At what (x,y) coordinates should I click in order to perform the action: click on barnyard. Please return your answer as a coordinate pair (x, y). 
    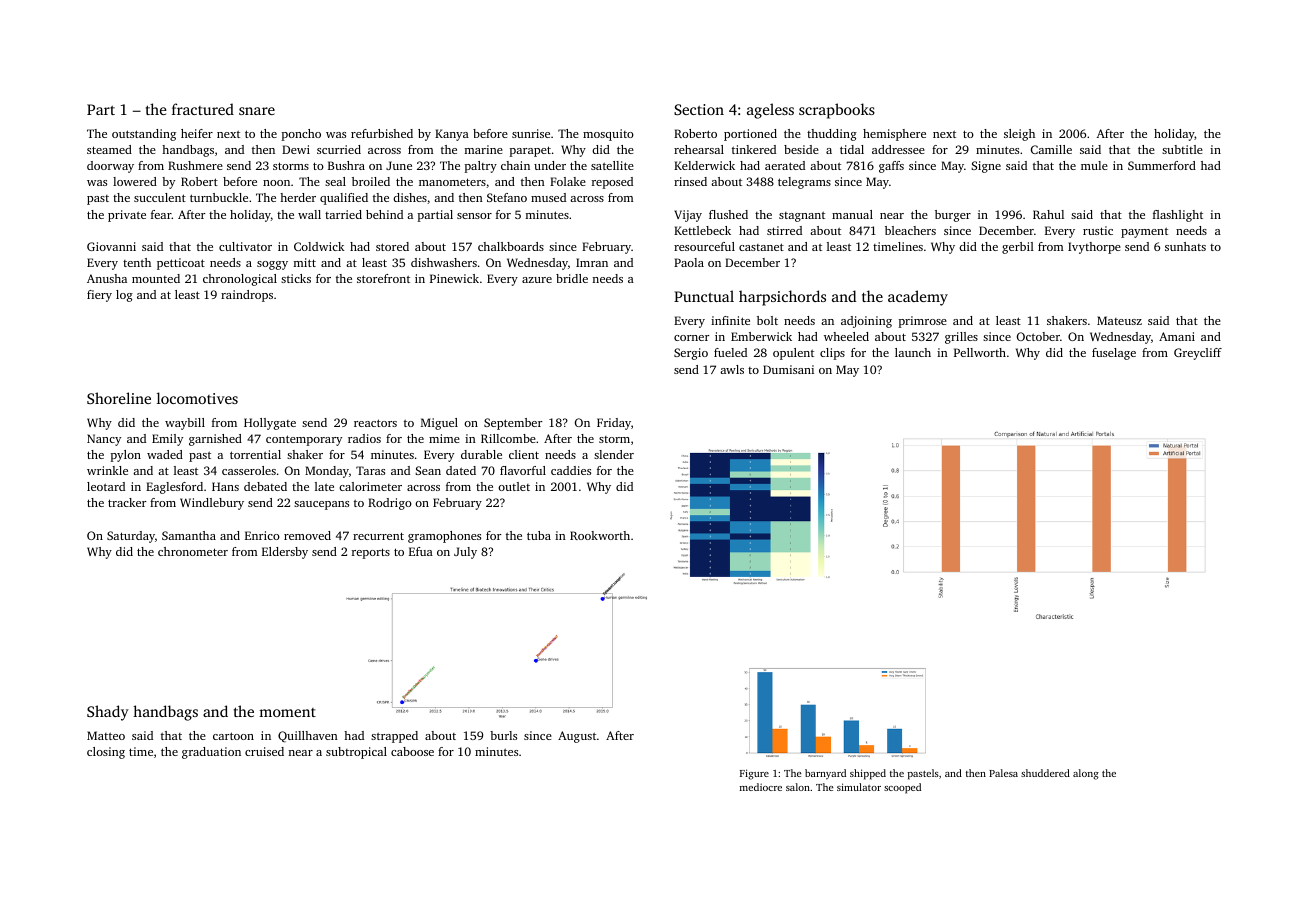
    Looking at the image, I should click on (825, 774).
